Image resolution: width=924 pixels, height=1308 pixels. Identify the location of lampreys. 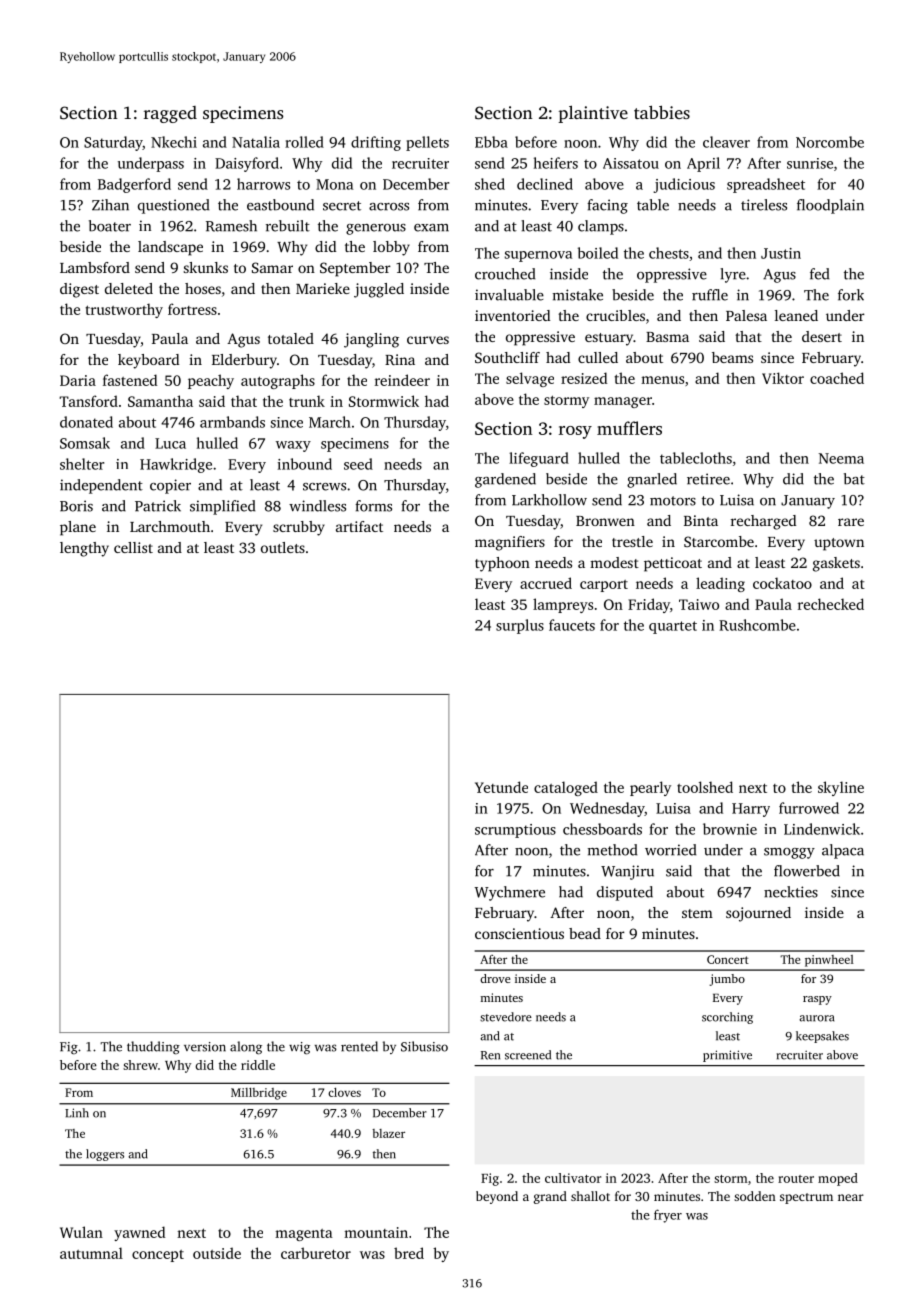
(563, 605).
